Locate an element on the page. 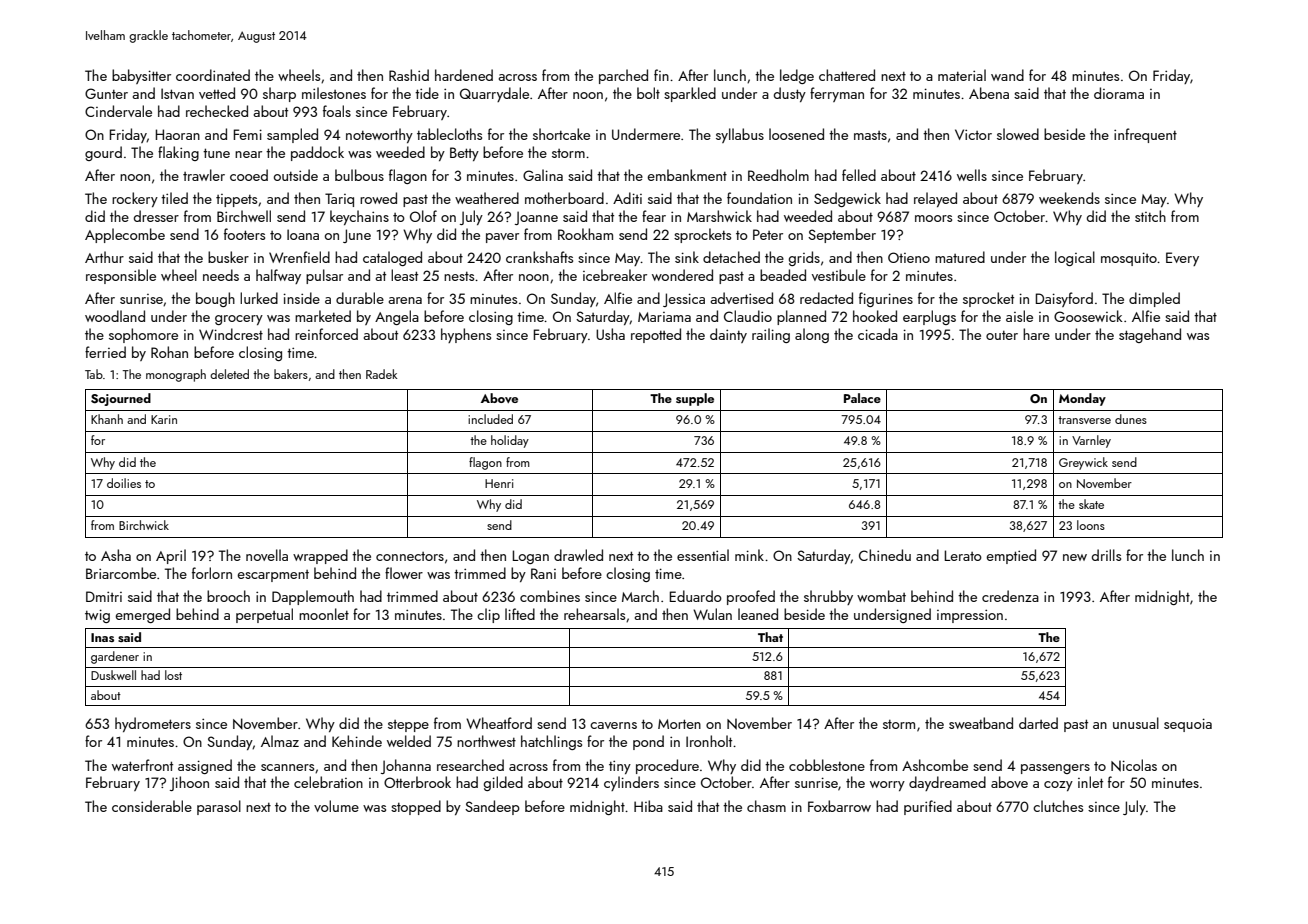 The height and width of the document is (924, 1308). proofed is located at coordinates (751, 597).
